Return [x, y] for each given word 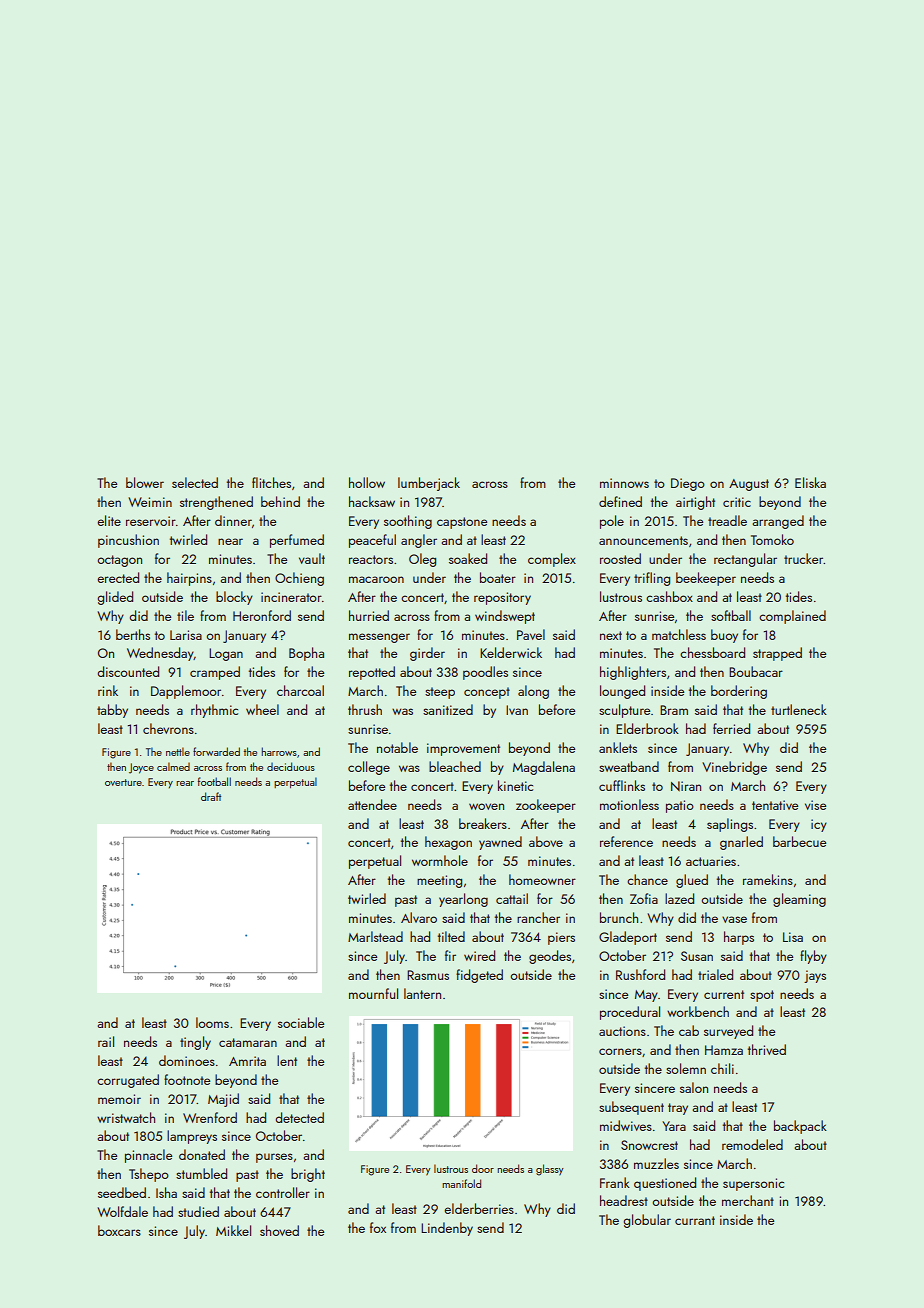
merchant [748, 1200]
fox [378, 1227]
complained [792, 617]
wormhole [440, 860]
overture [123, 782]
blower [145, 482]
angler [419, 541]
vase [734, 919]
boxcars [119, 1230]
